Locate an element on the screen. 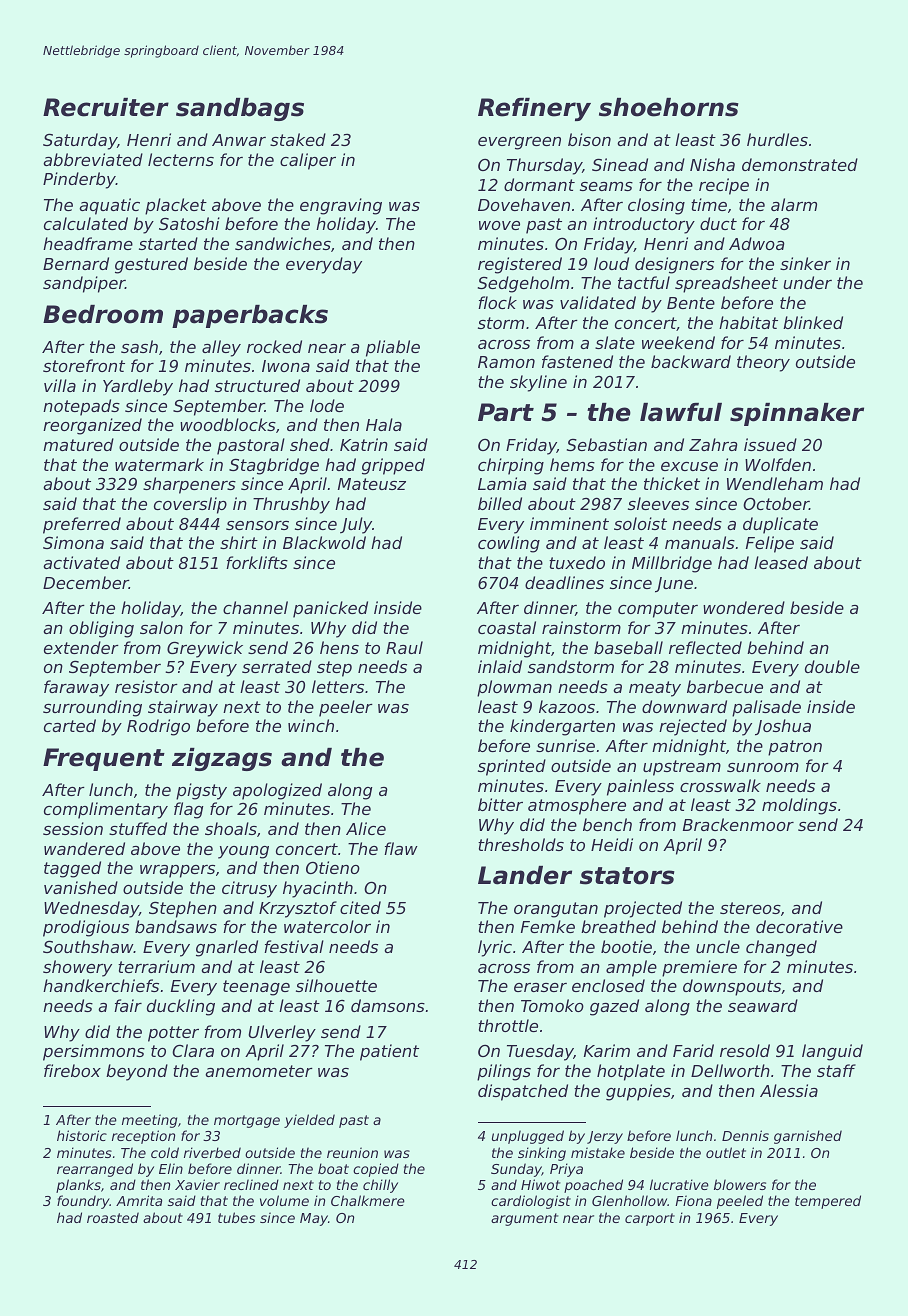 The image size is (908, 1316). lyric is located at coordinates (495, 948).
